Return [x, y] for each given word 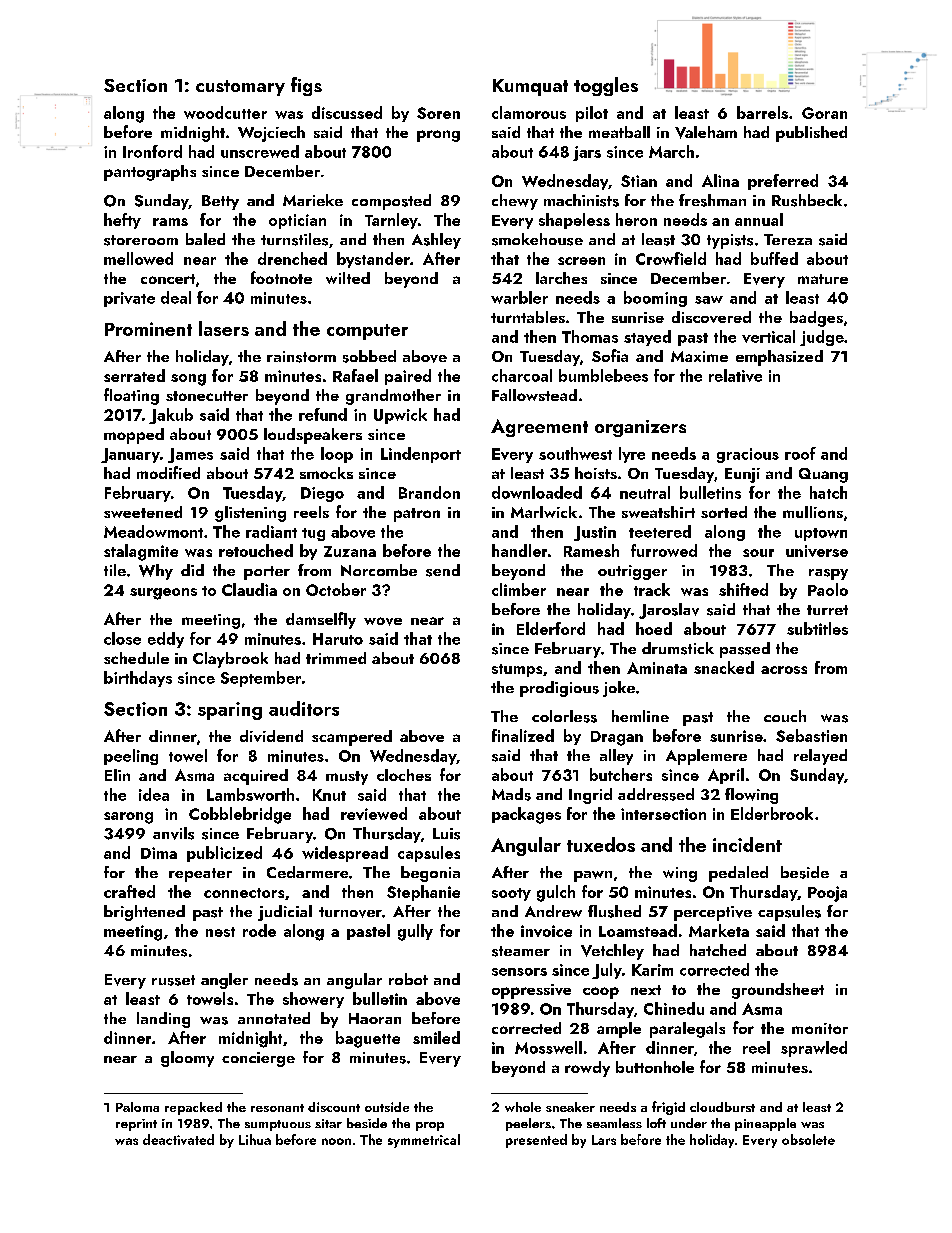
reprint [136, 1125]
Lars [604, 1140]
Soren [438, 113]
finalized [523, 735]
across [784, 670]
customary [240, 88]
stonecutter [207, 396]
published [811, 134]
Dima [159, 853]
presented [536, 1141]
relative [735, 375]
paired [408, 377]
